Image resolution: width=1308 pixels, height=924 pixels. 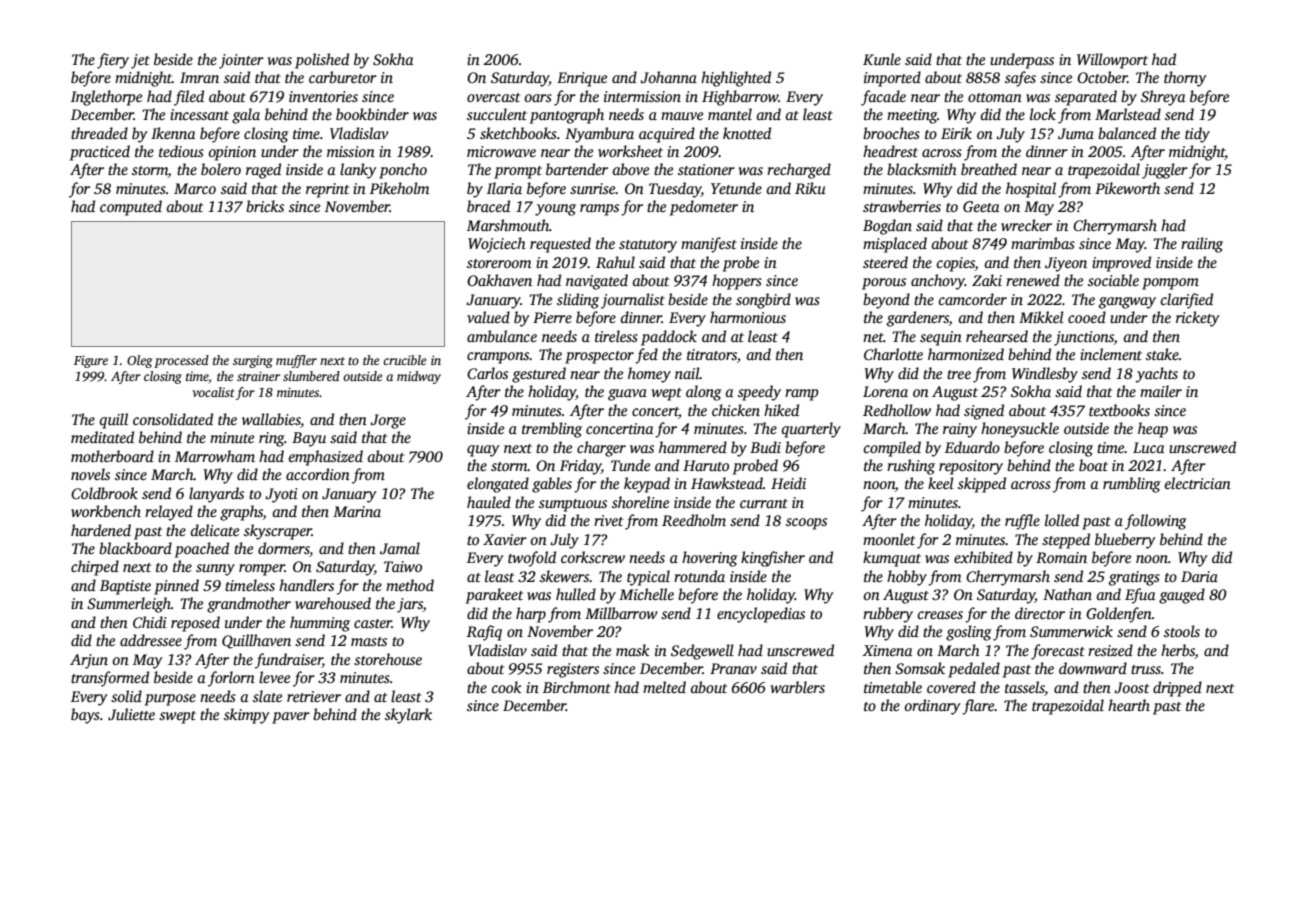 What do you see at coordinates (552, 317) in the document?
I see `Pierre` at bounding box center [552, 317].
